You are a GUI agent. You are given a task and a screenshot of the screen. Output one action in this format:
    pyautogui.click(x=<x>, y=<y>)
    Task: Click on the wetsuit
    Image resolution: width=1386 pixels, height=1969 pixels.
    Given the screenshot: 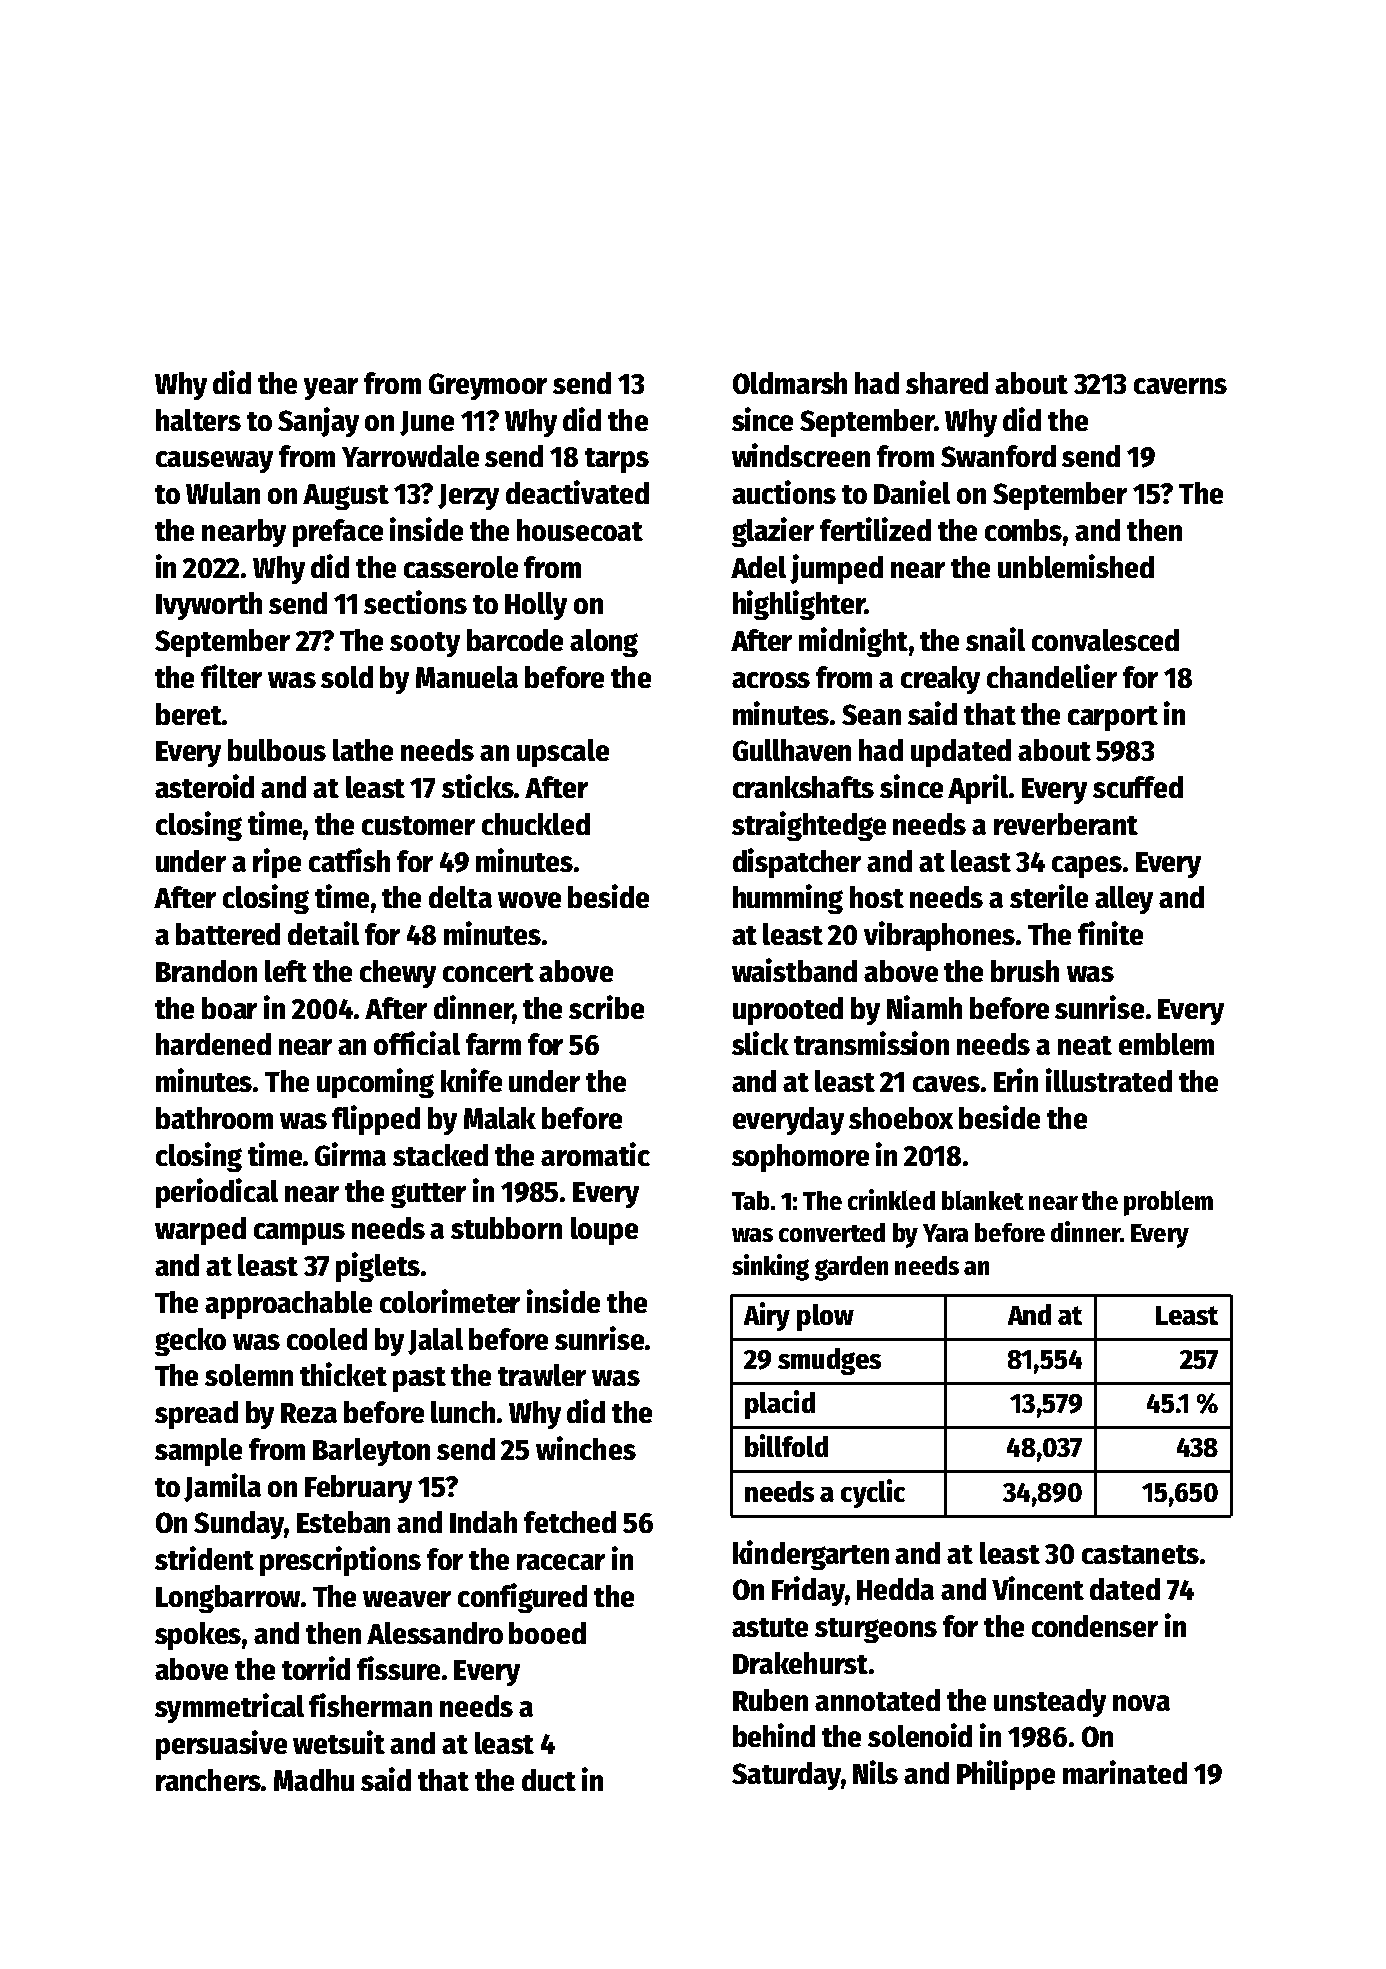 What is the action you would take?
    pyautogui.click(x=339, y=1742)
